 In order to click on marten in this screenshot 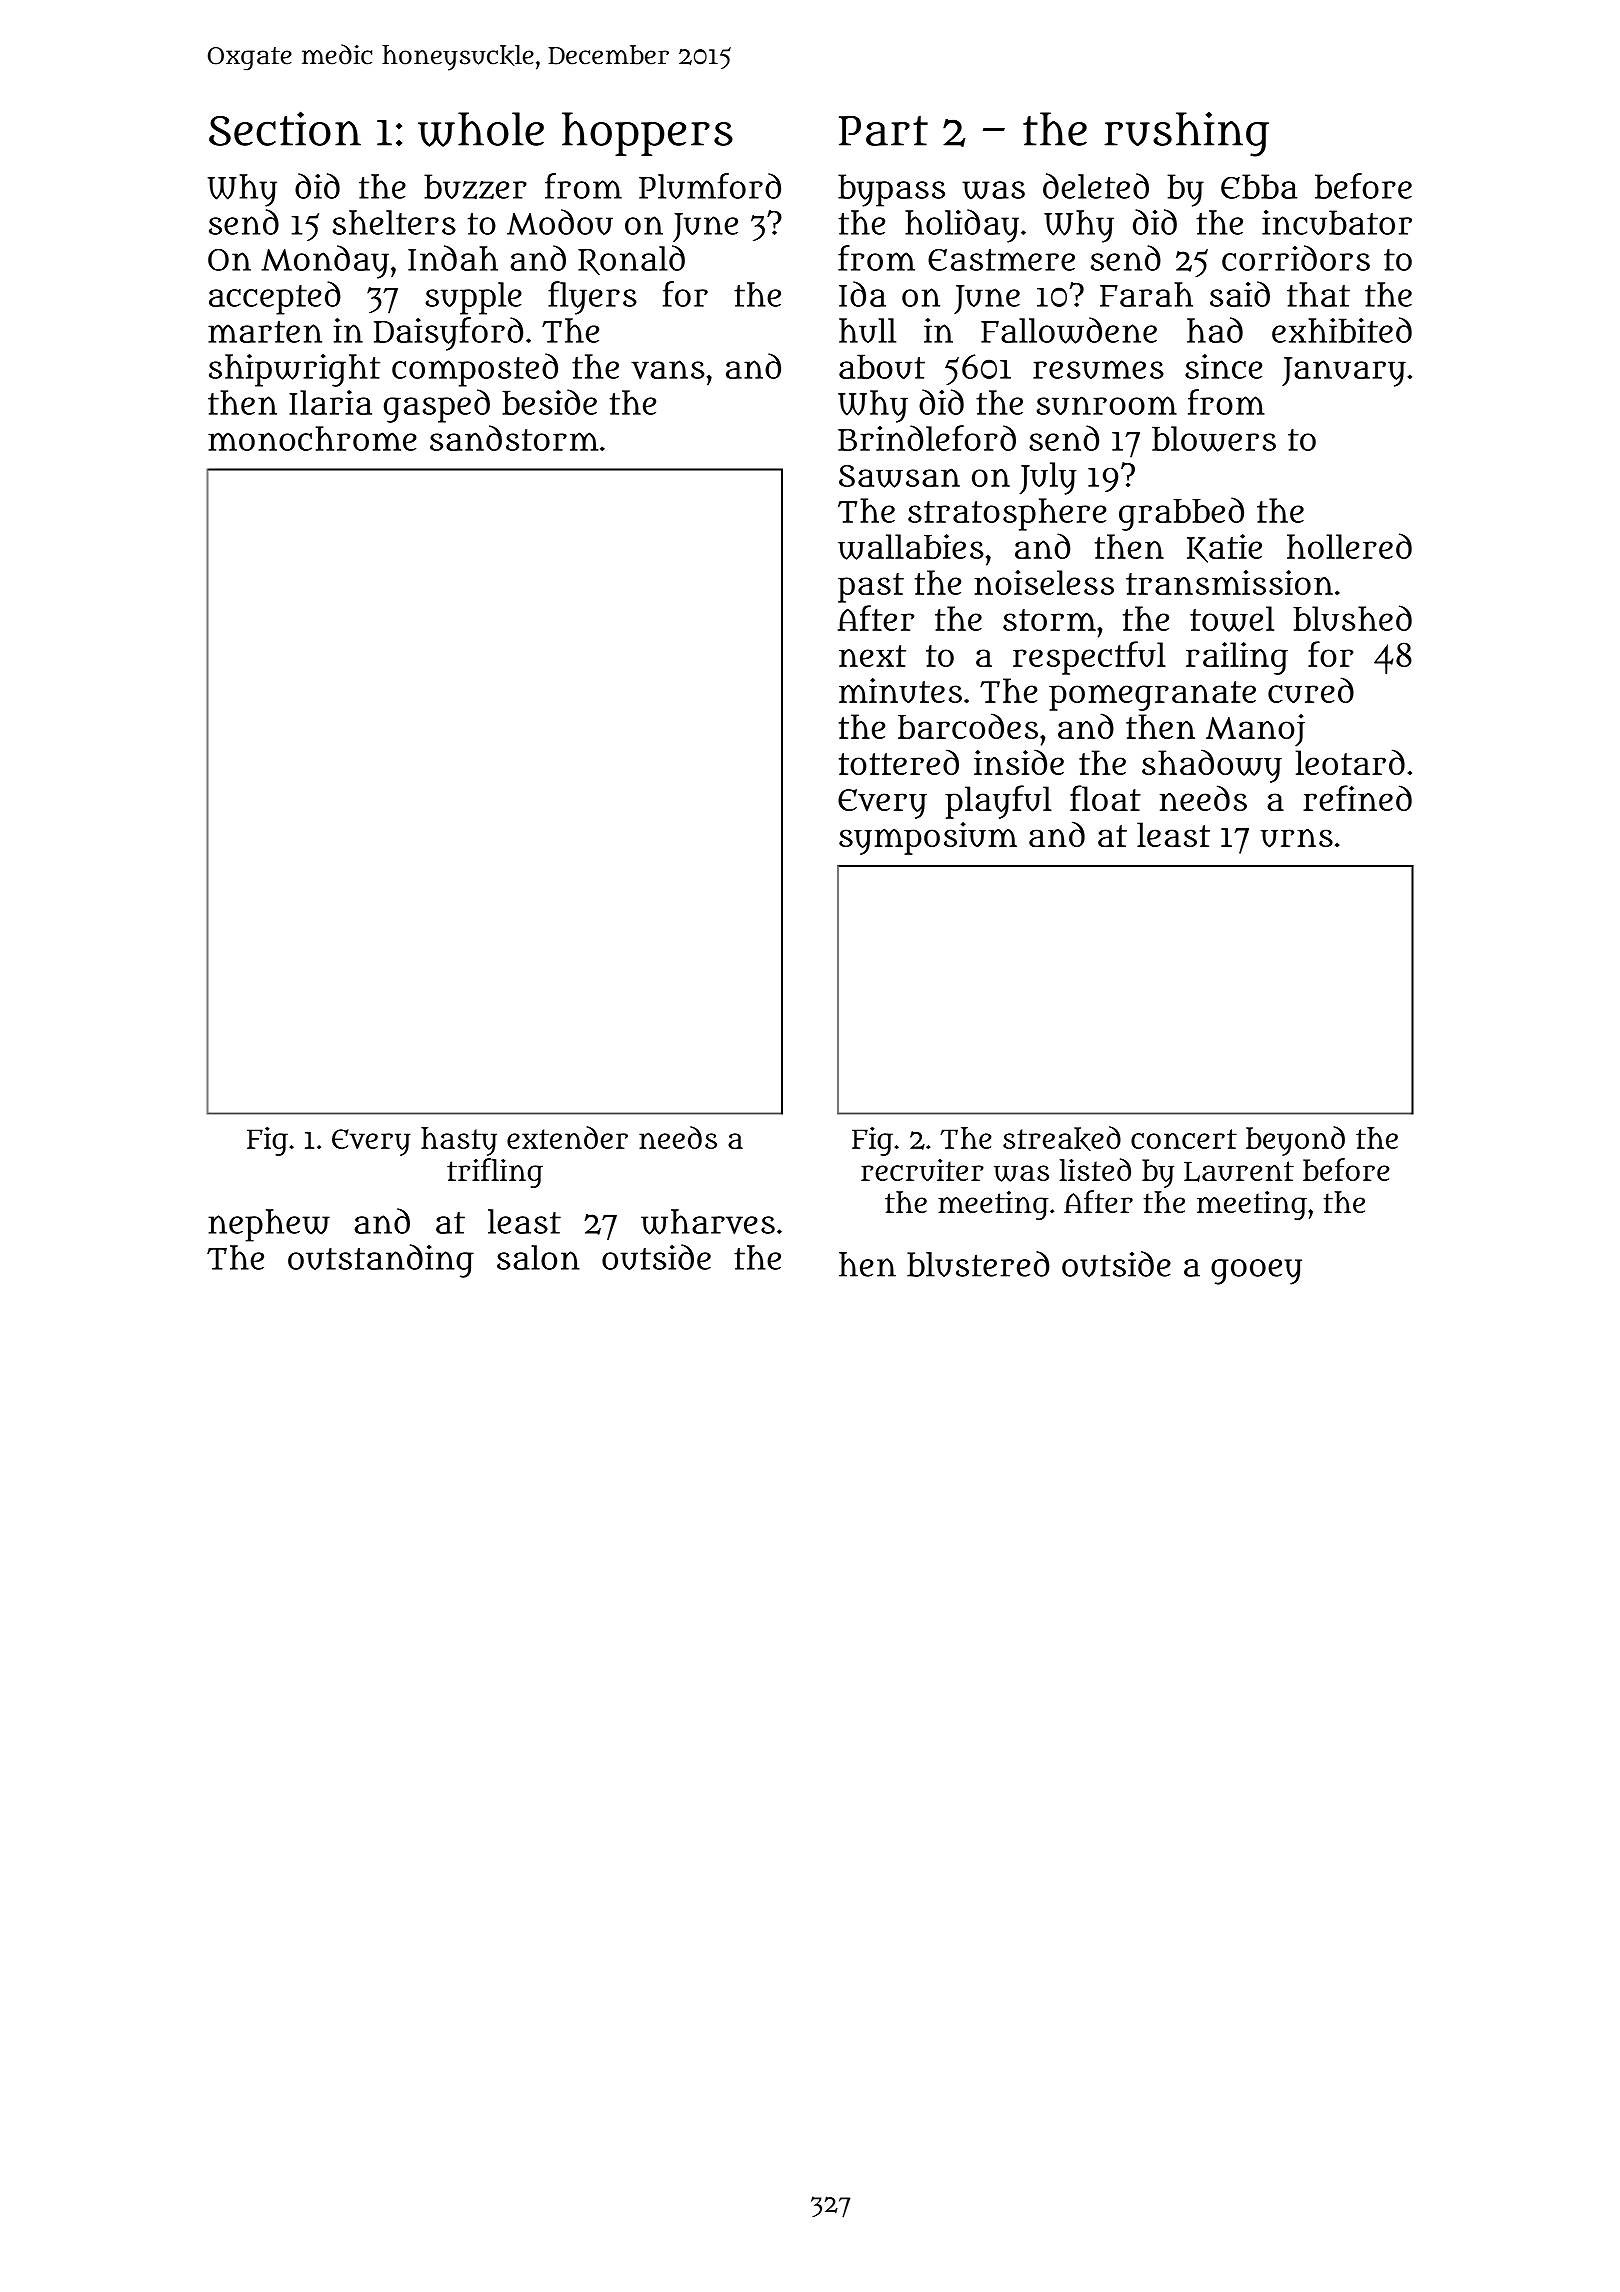, I will do `click(265, 332)`.
